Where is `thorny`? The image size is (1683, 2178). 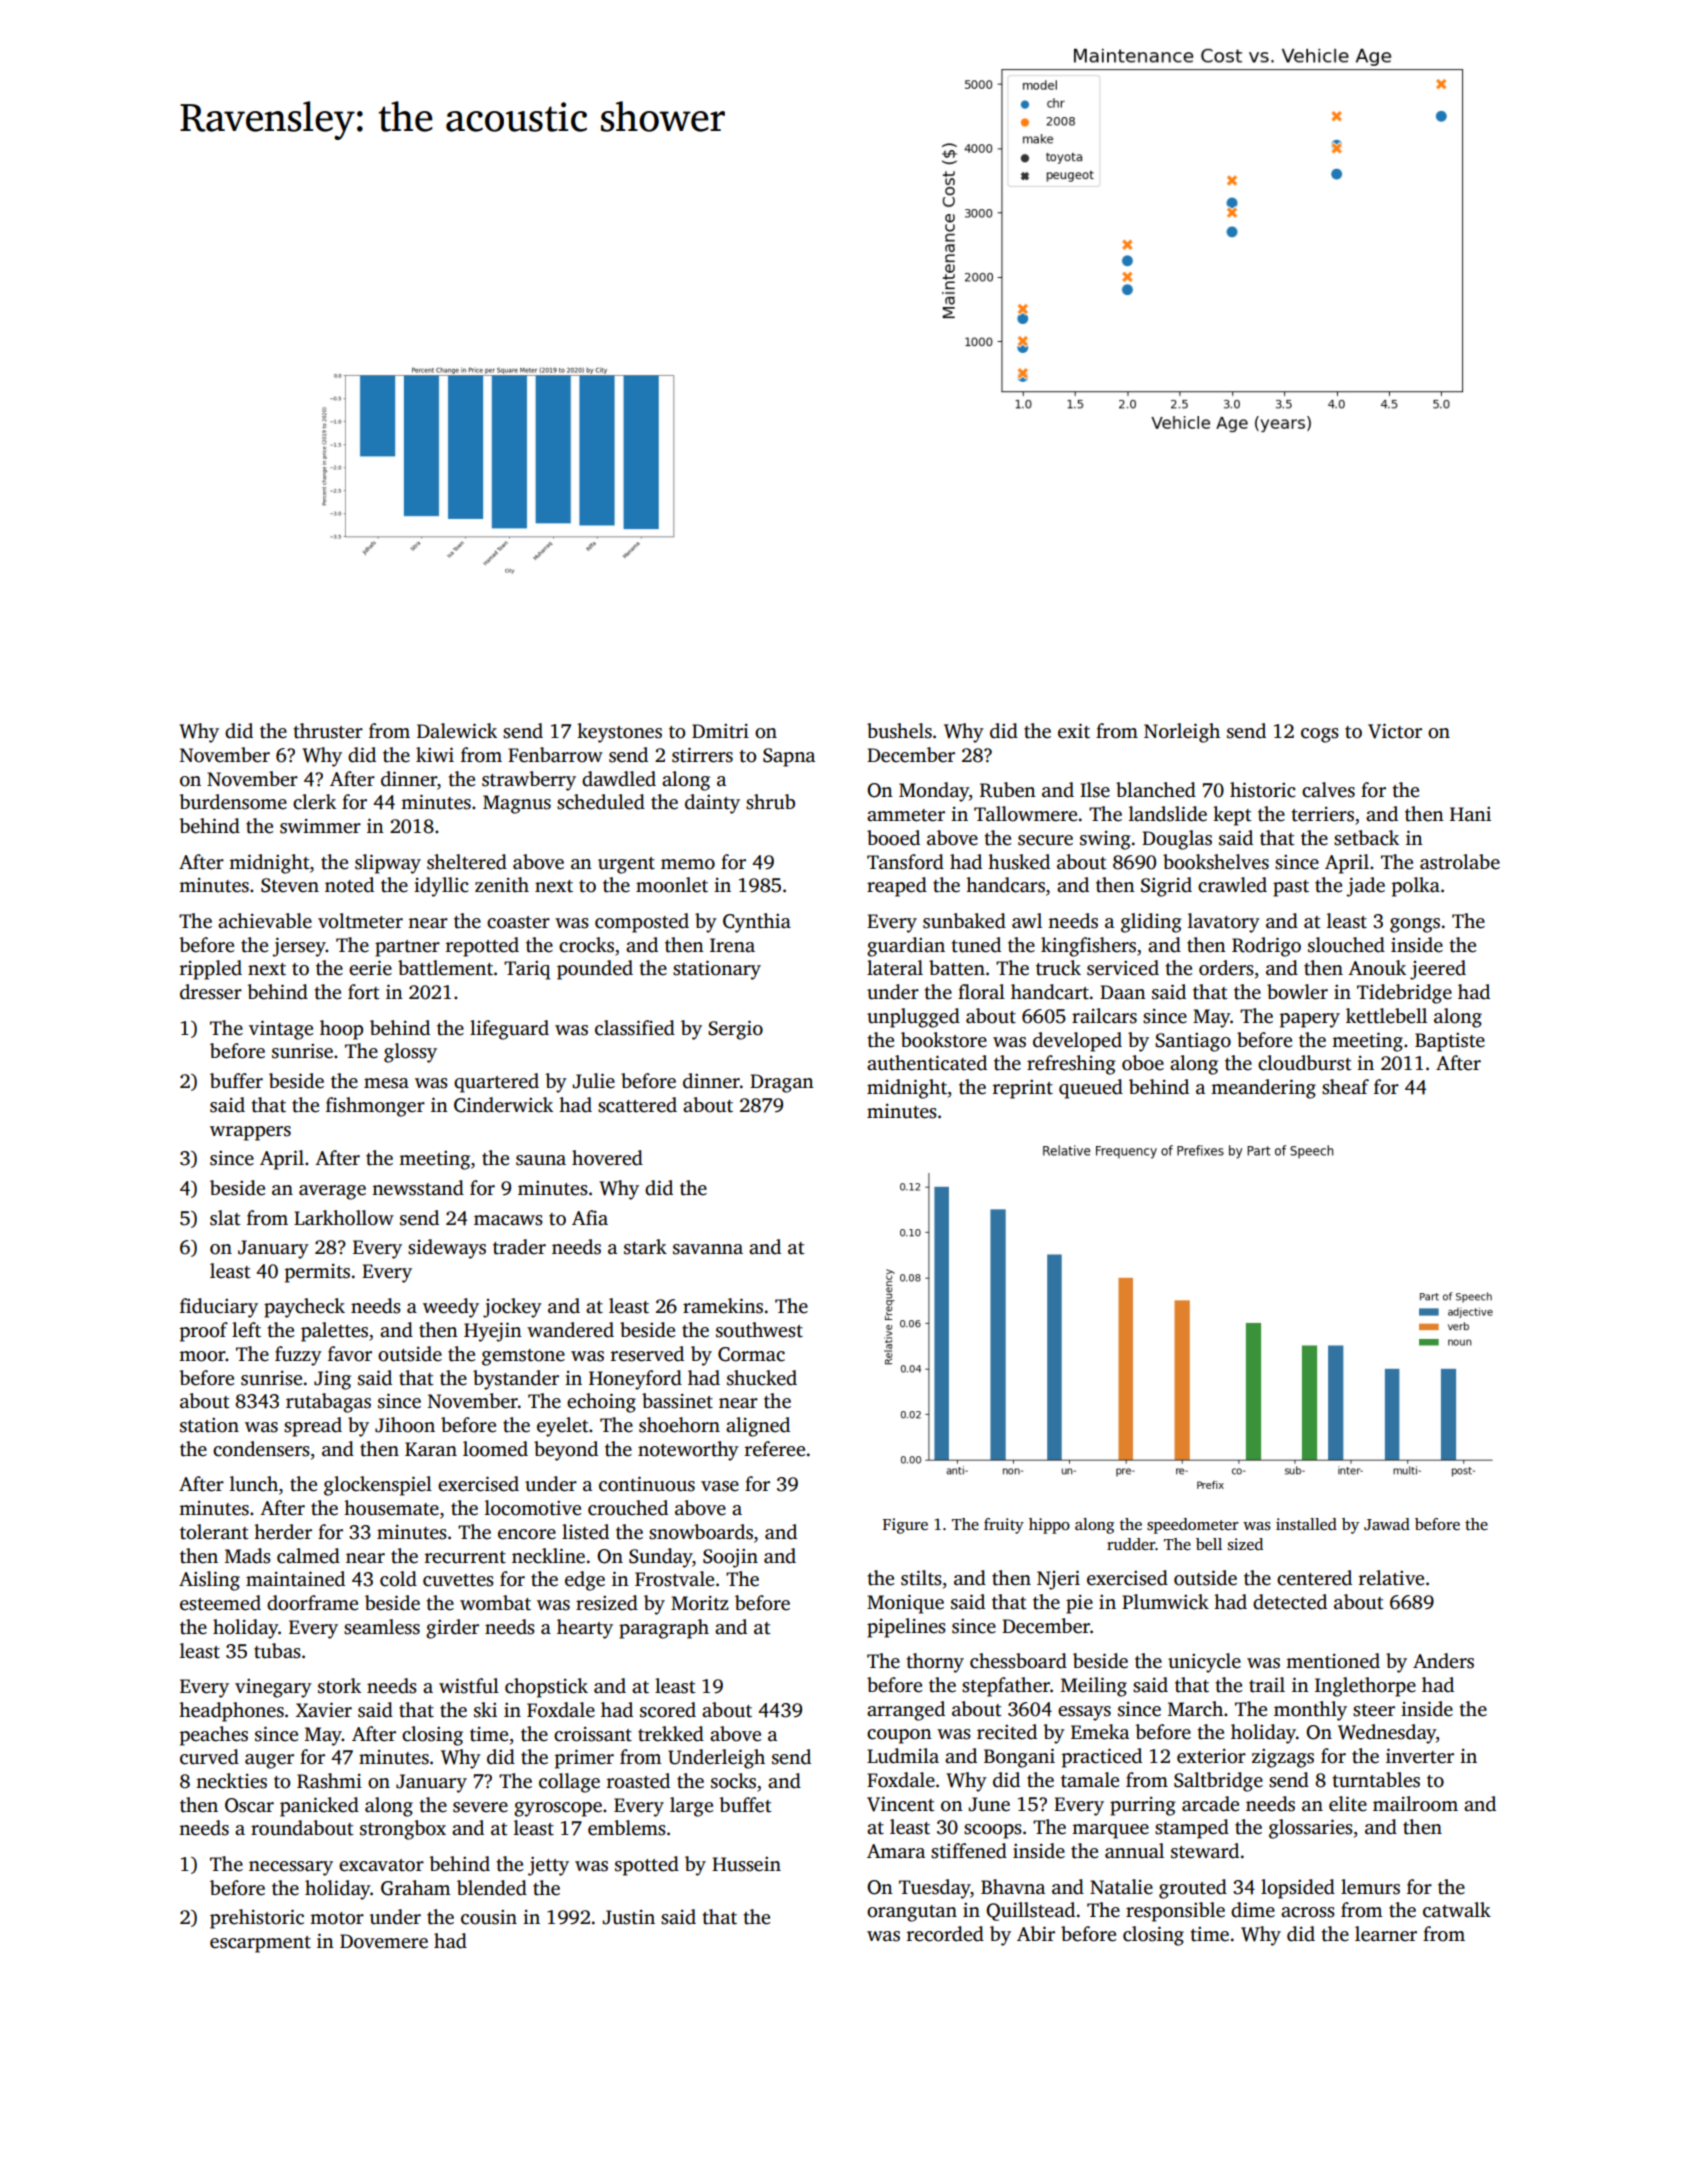
thorny is located at coordinates (935, 1663).
